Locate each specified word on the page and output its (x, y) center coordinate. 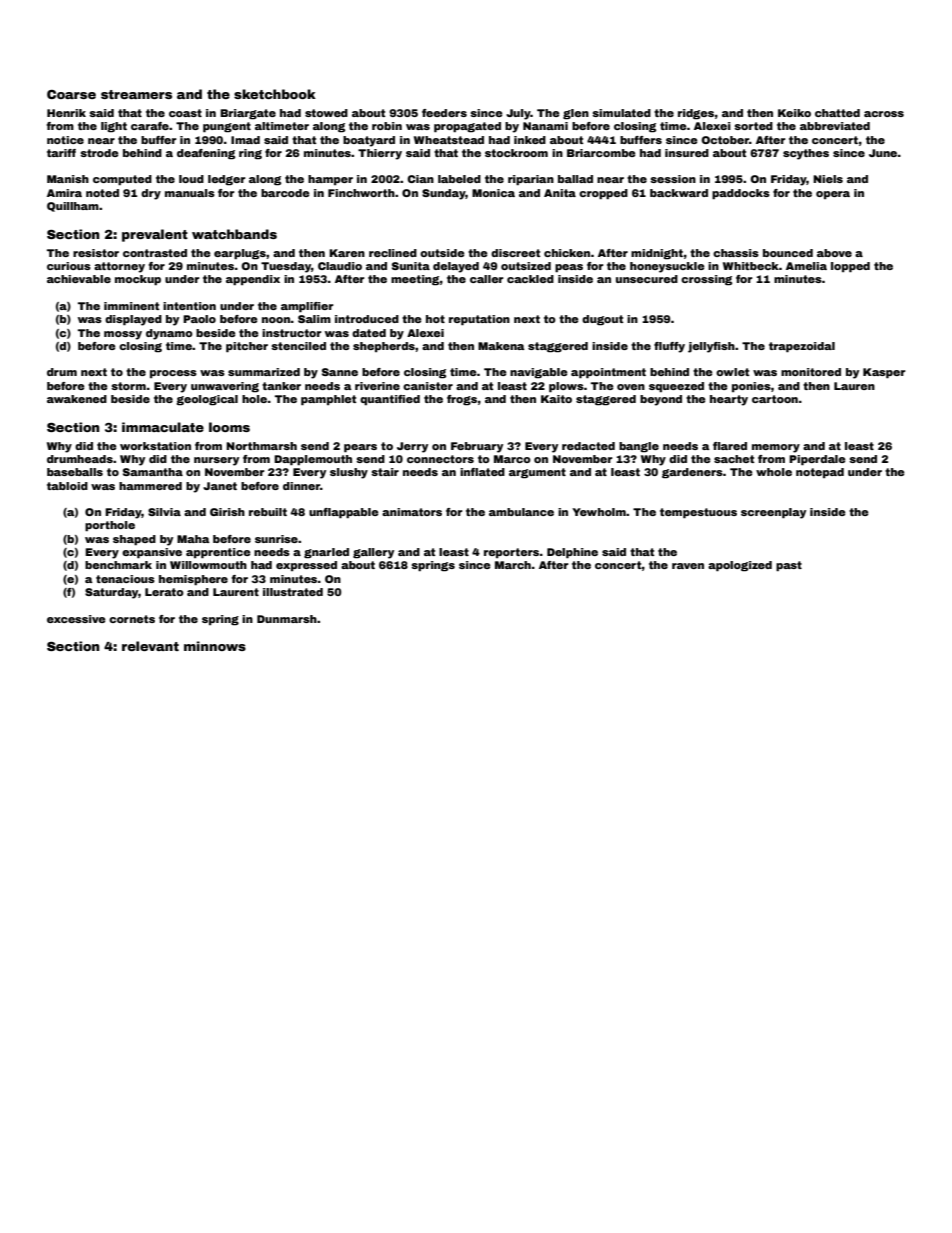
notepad (820, 473)
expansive (152, 553)
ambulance (521, 512)
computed (122, 180)
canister (428, 386)
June (883, 153)
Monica (493, 193)
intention (189, 306)
